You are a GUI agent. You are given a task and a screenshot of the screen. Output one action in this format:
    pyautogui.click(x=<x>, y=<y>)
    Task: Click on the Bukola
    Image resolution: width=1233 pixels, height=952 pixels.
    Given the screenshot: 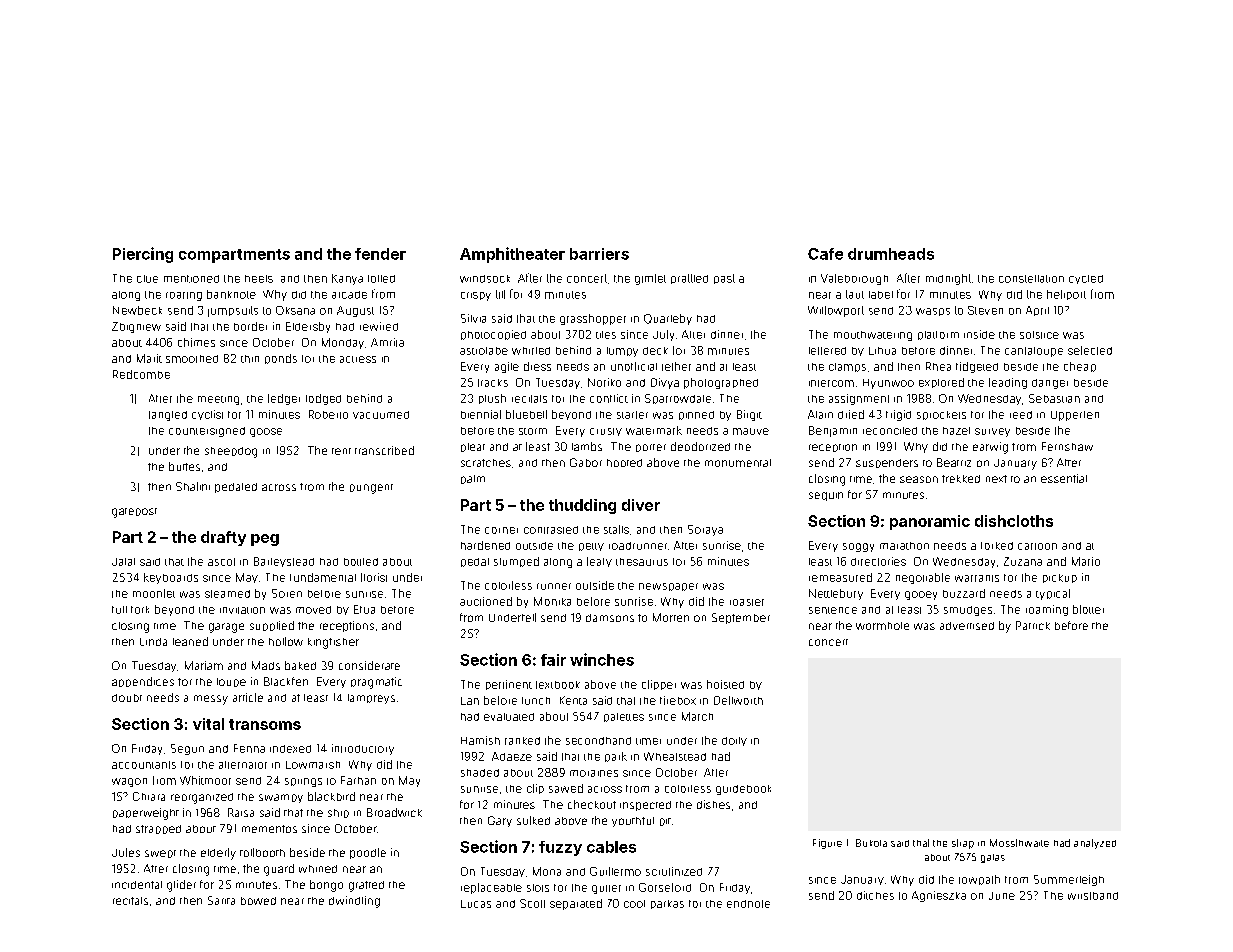 What is the action you would take?
    pyautogui.click(x=871, y=843)
